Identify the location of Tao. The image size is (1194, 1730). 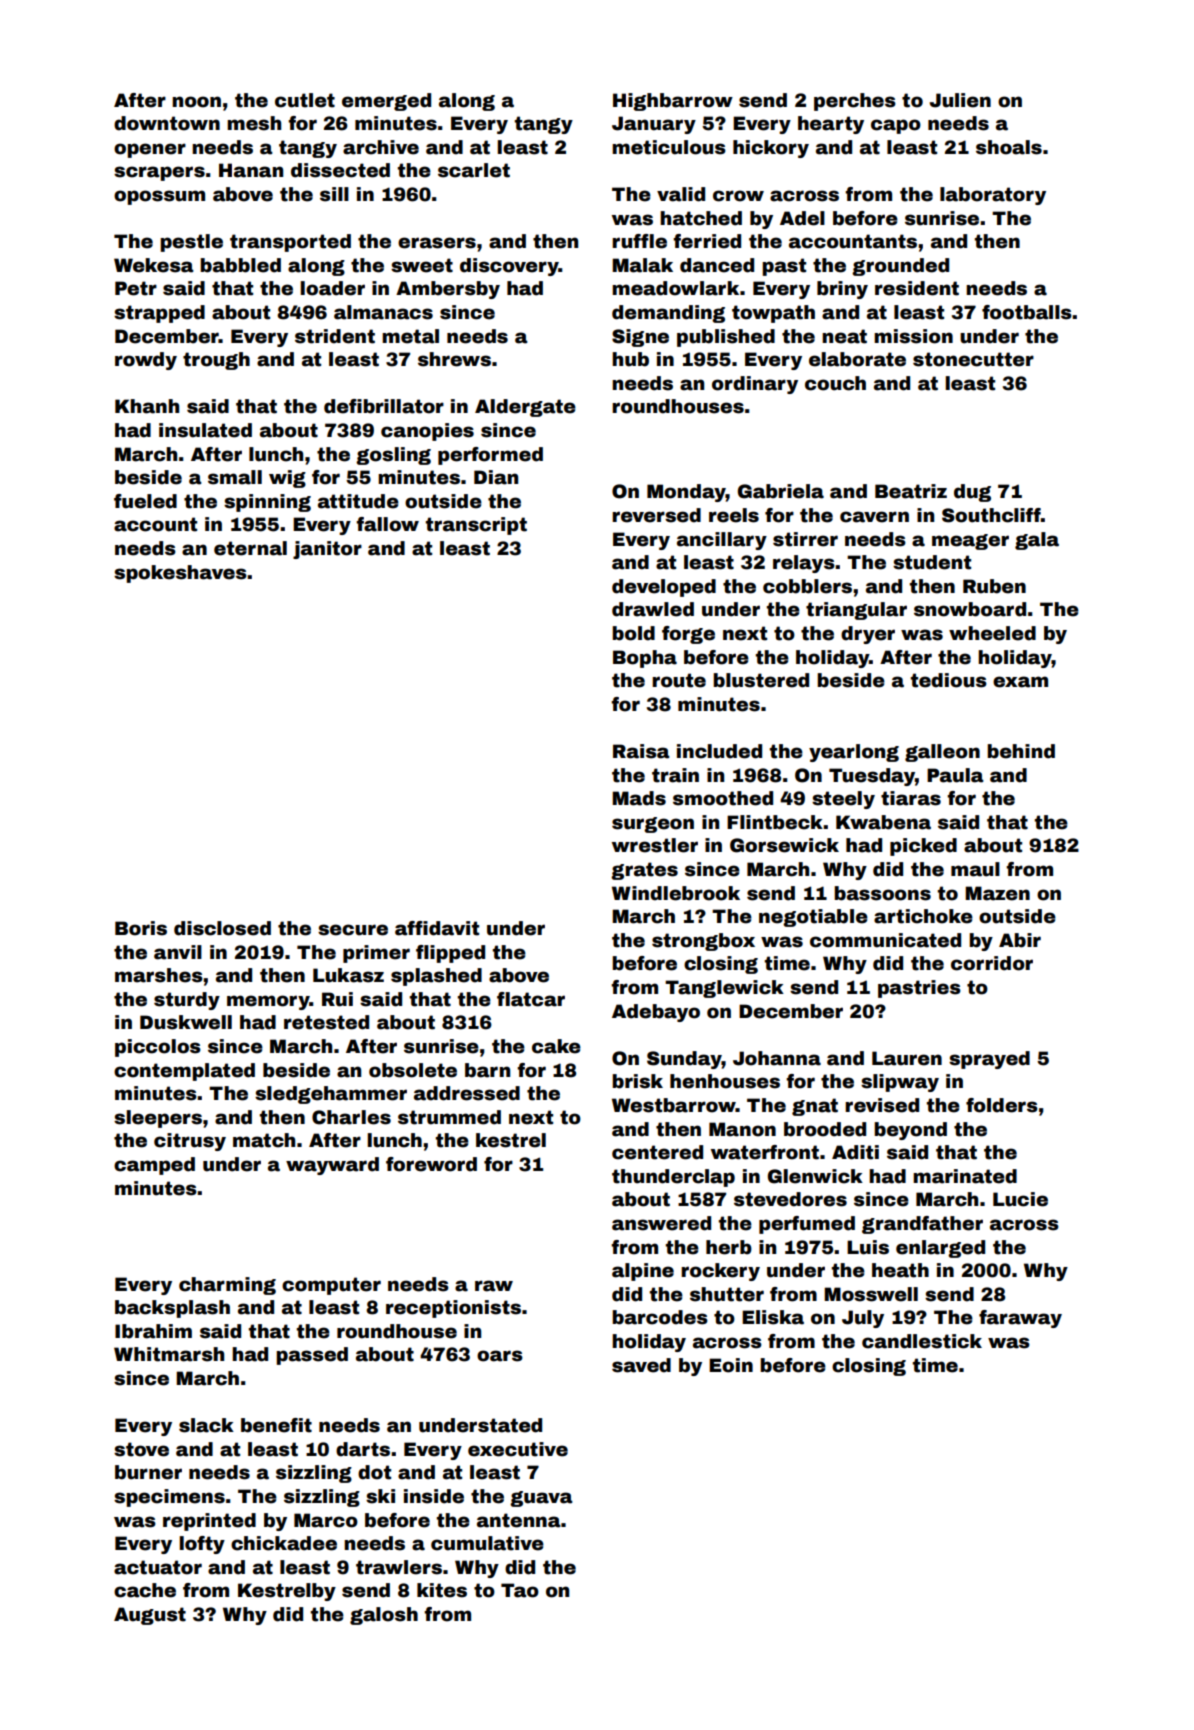
(520, 1590).
